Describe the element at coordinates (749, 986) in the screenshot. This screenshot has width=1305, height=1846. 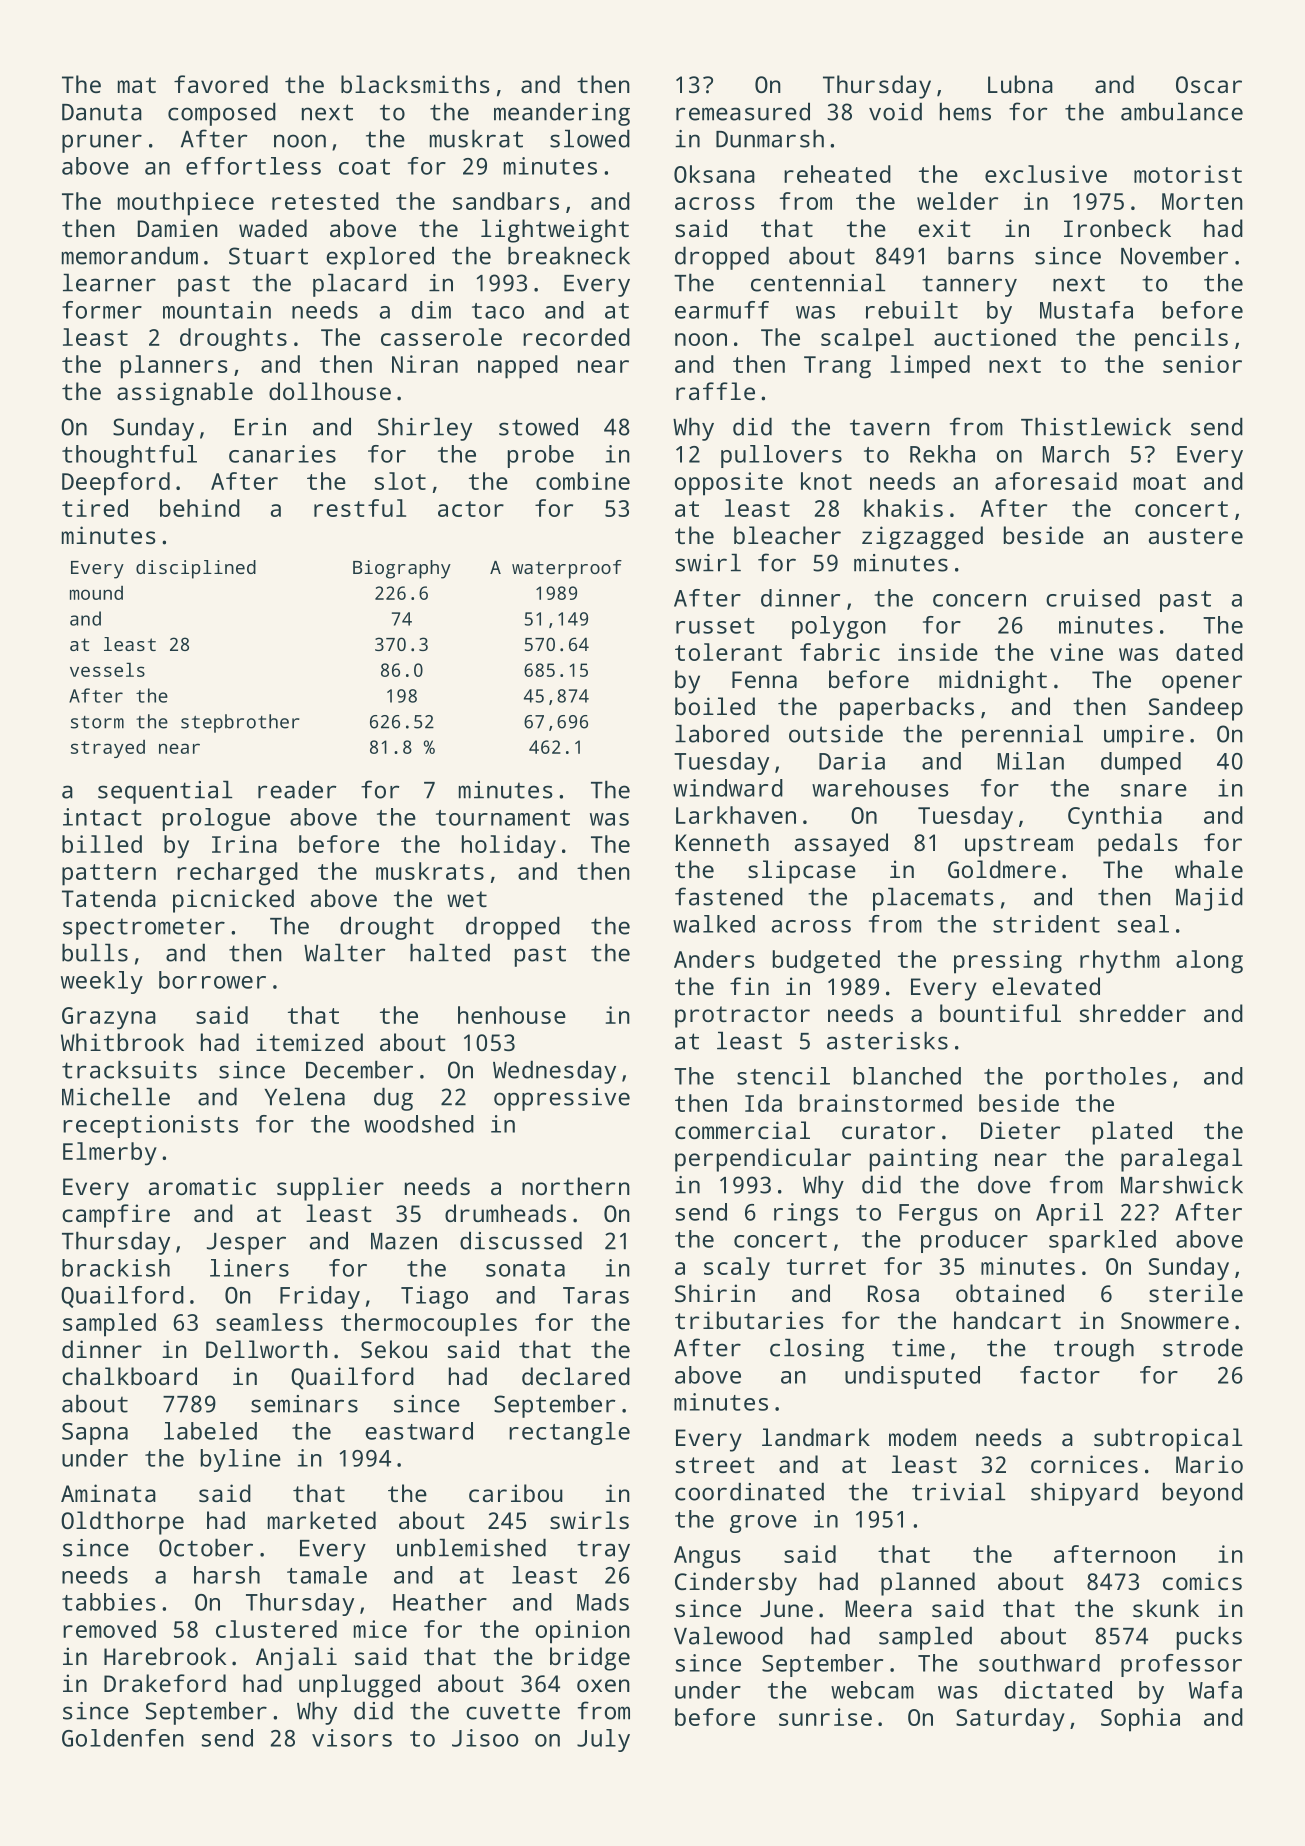
I see `fin` at that location.
